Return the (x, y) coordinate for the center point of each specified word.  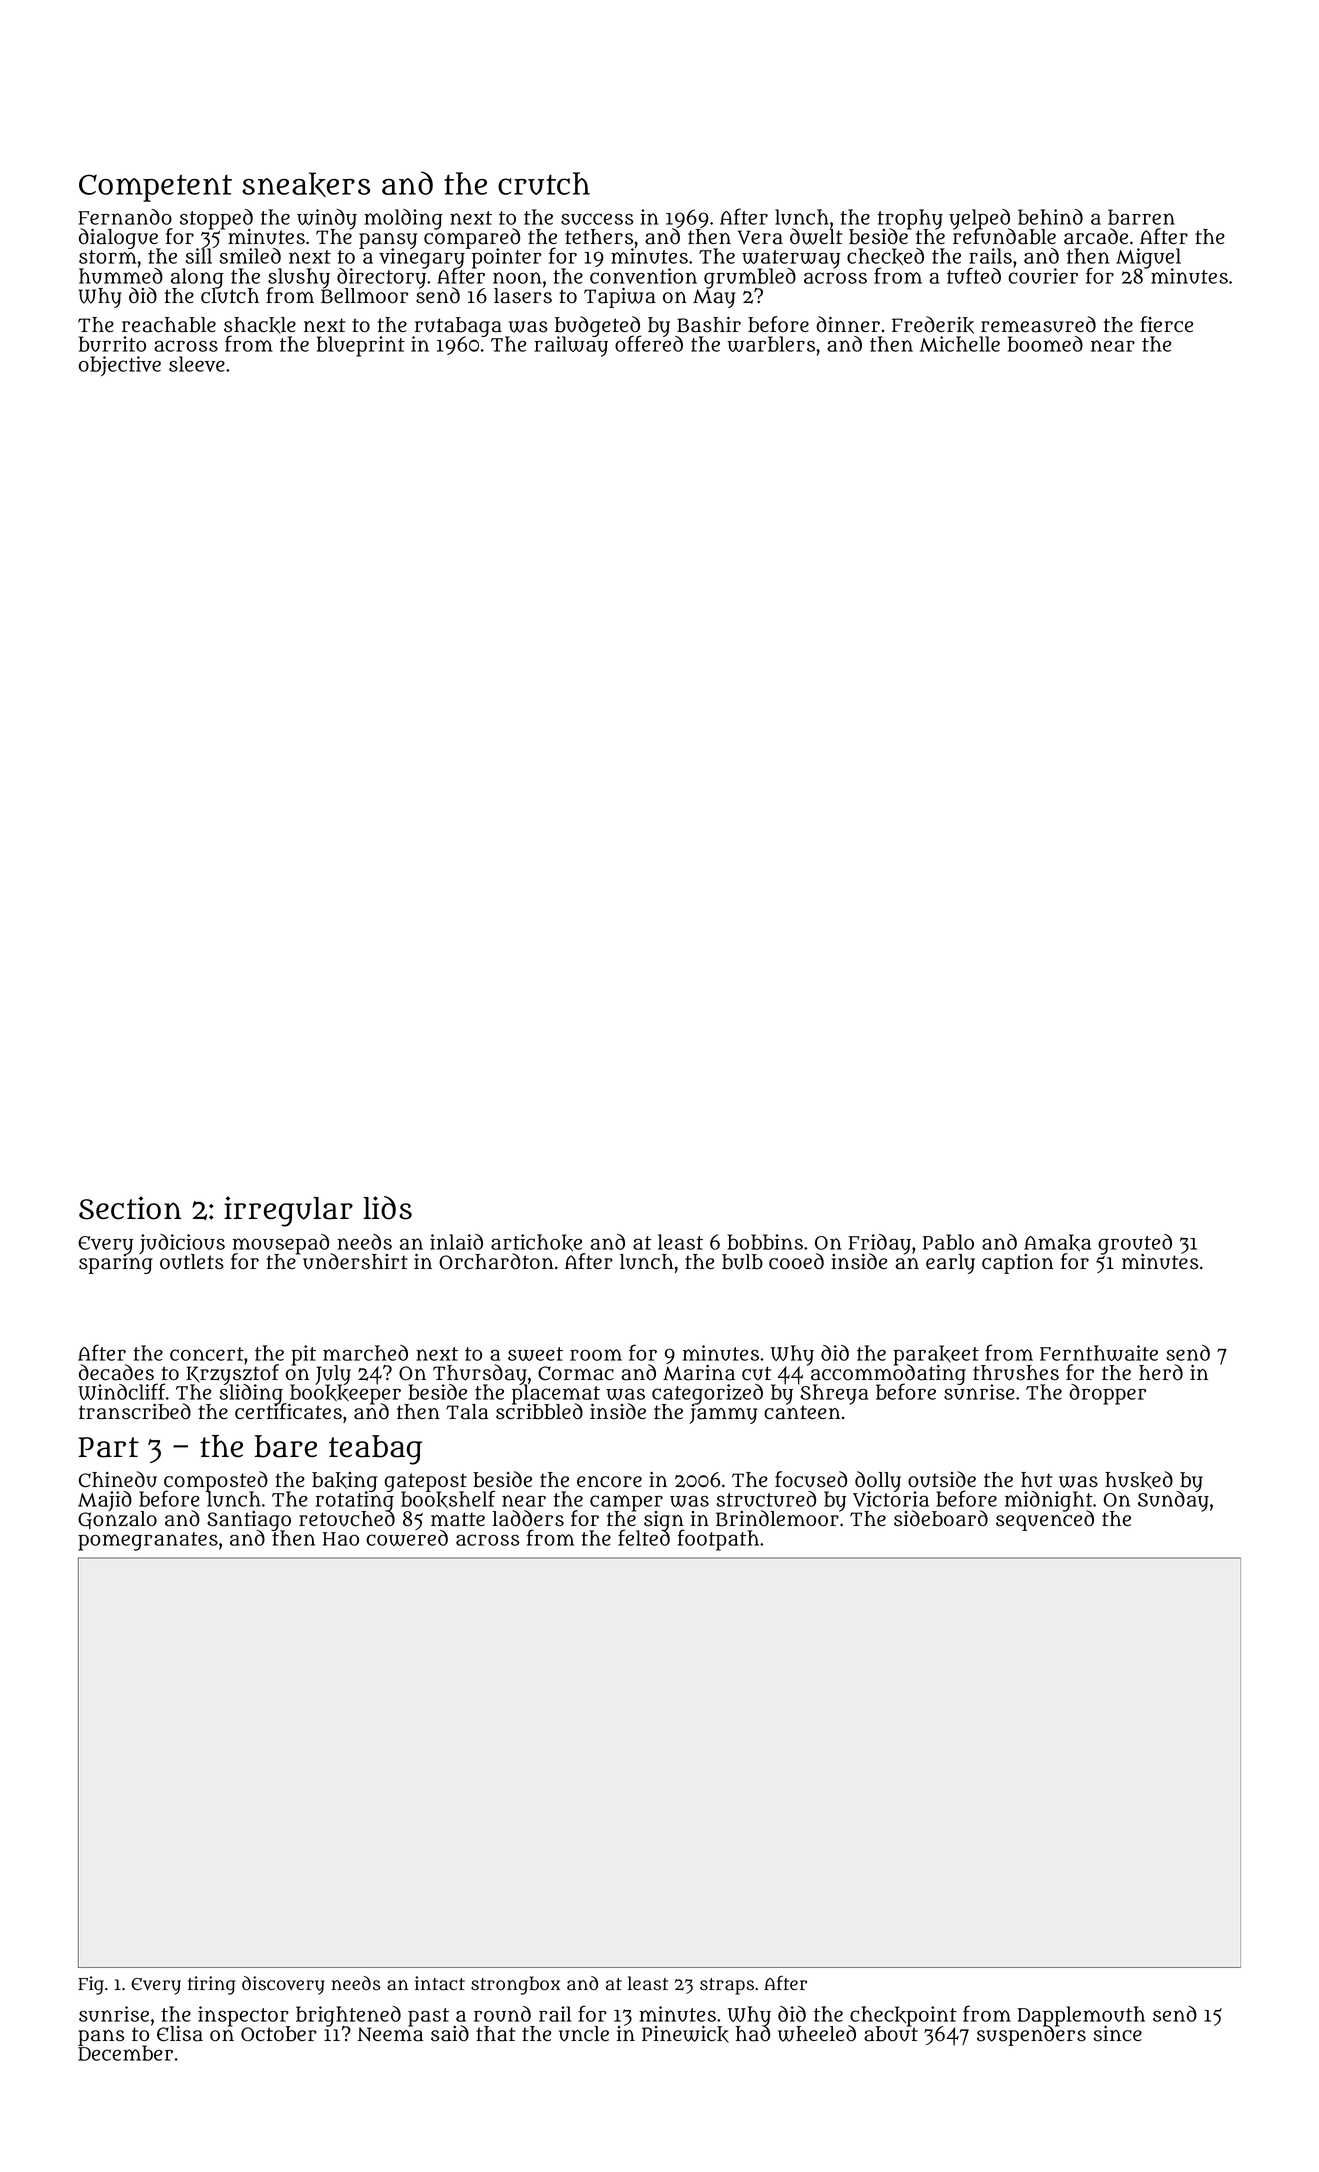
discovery (283, 1985)
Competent (155, 188)
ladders (528, 1518)
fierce (1166, 324)
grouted (1135, 1244)
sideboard (941, 1518)
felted (644, 1538)
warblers (771, 344)
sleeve (197, 364)
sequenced (1045, 1521)
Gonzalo (117, 1521)
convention (643, 276)
